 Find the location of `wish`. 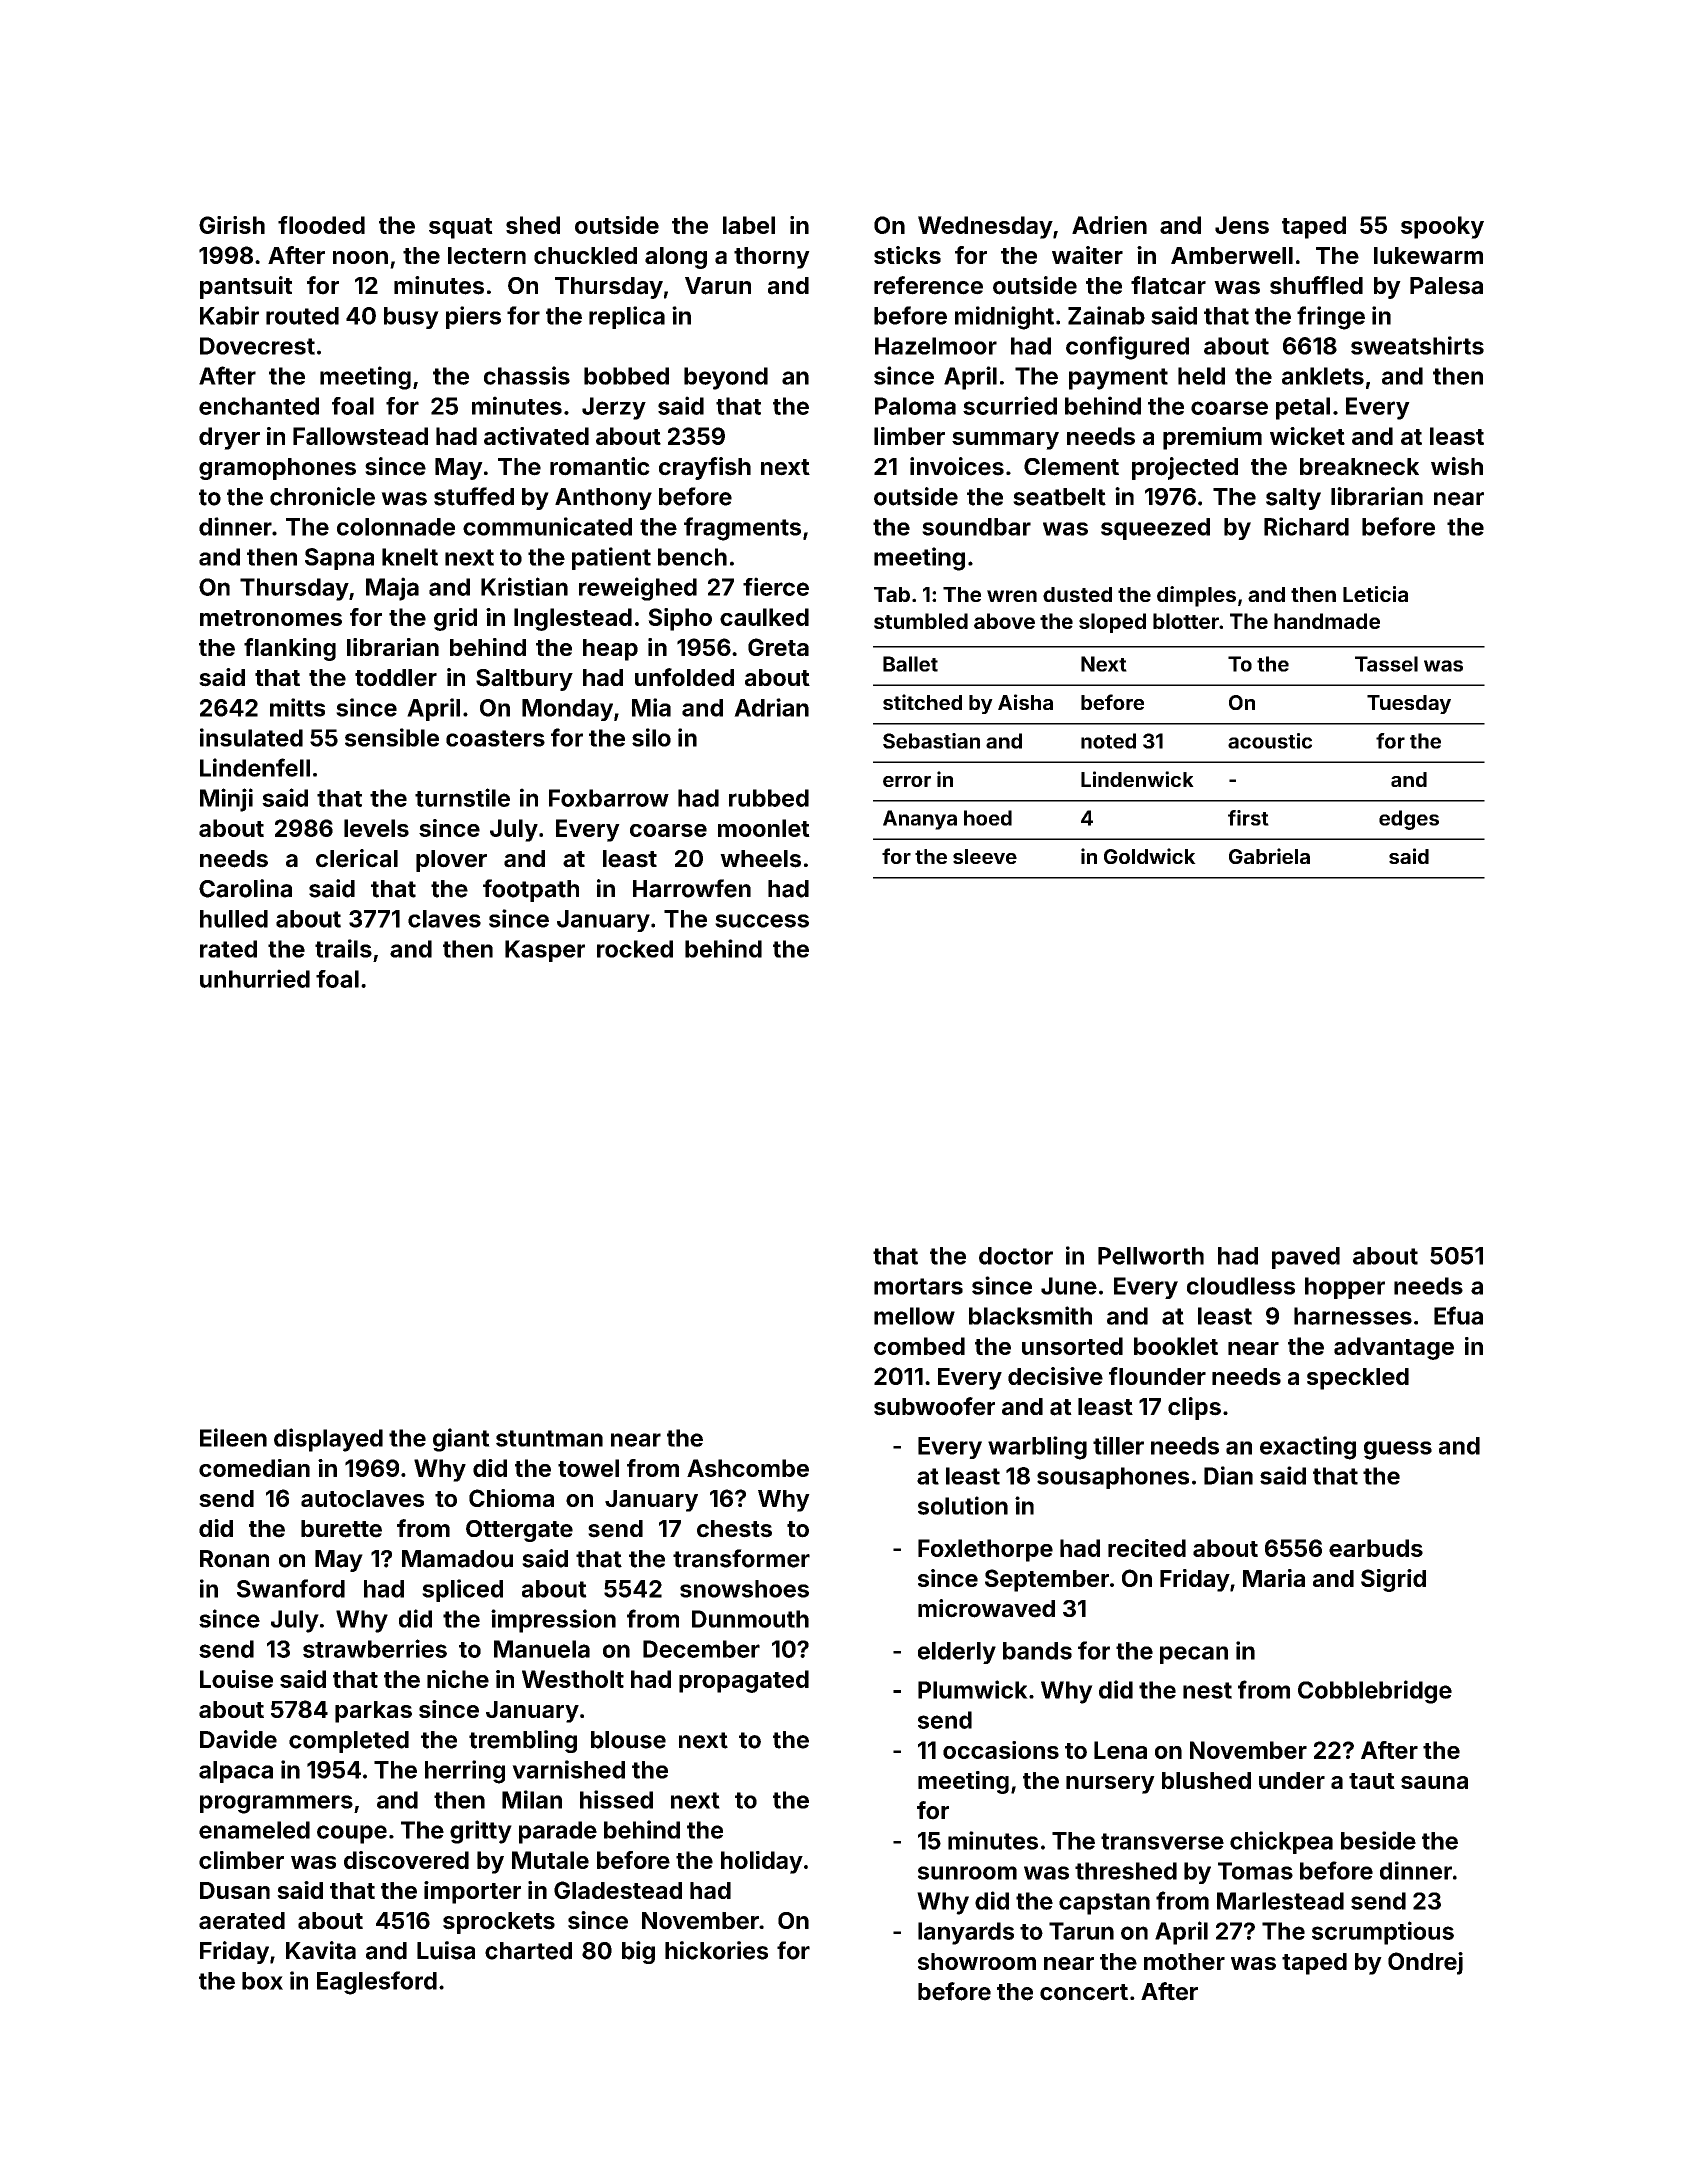

wish is located at coordinates (1457, 466).
